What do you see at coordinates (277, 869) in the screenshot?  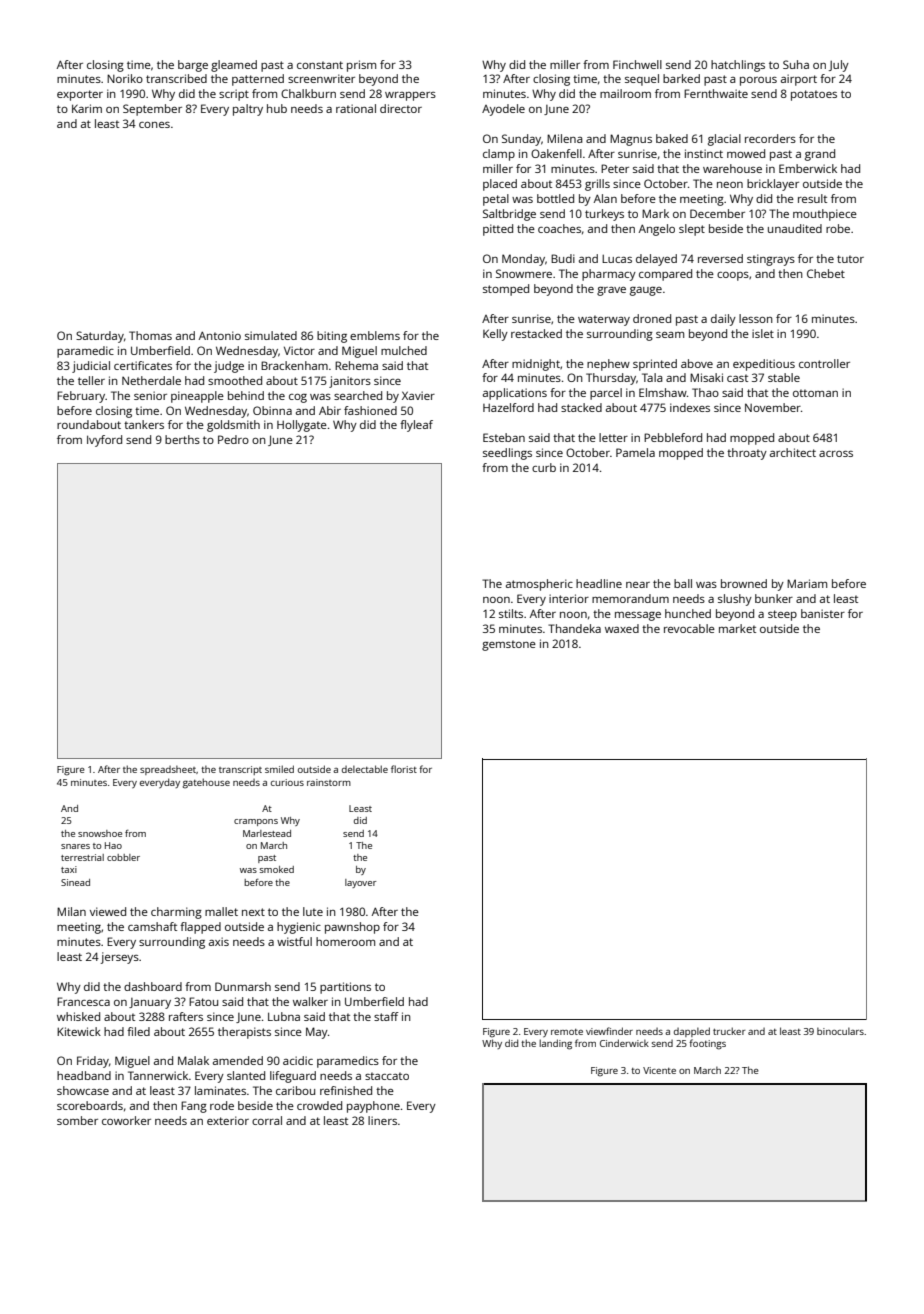 I see `smoked` at bounding box center [277, 869].
